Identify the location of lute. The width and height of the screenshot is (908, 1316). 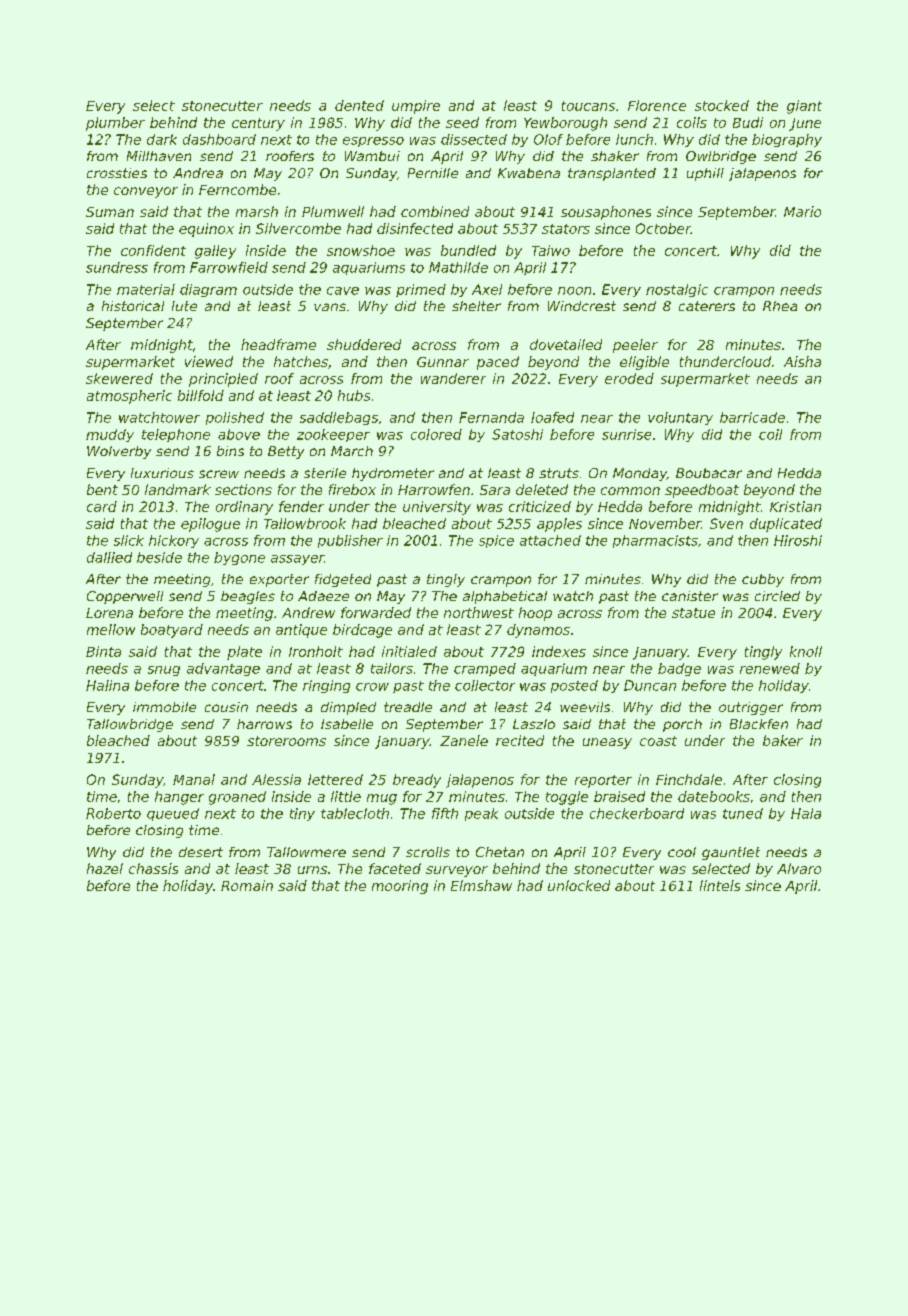
(184, 306).
